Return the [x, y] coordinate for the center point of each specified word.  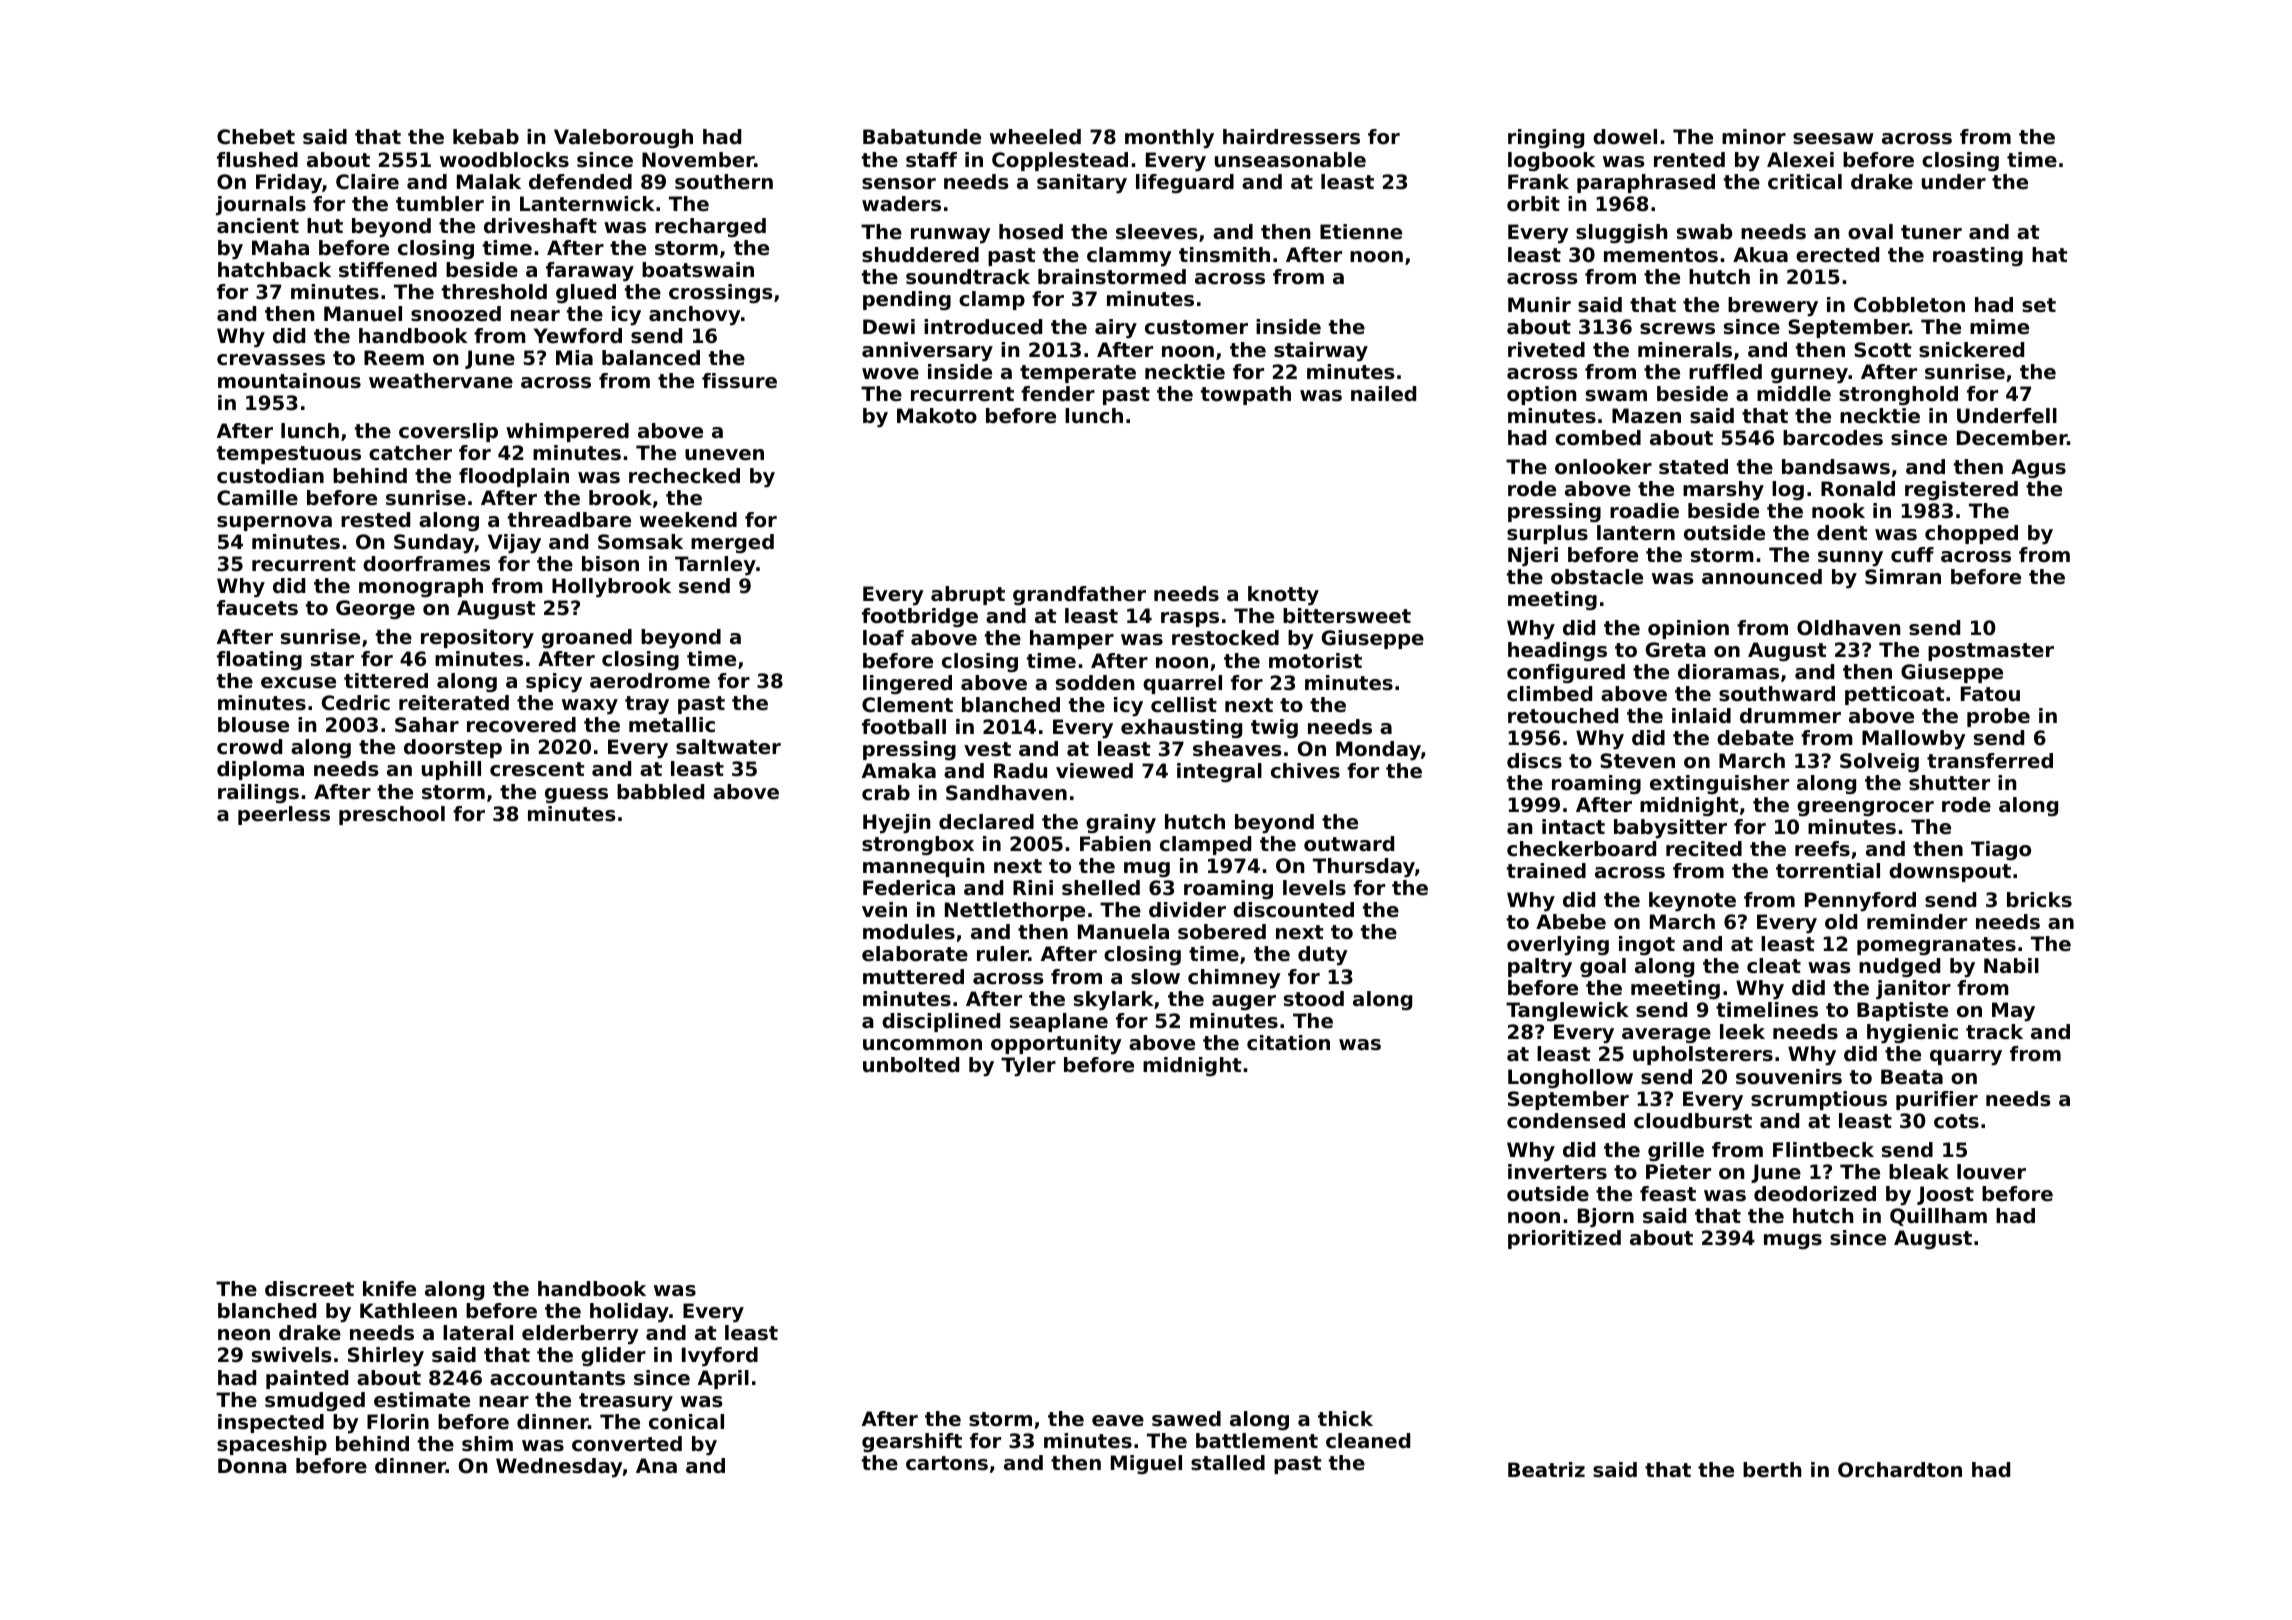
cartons [947, 1463]
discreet [309, 1289]
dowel [1625, 137]
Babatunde [922, 137]
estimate [422, 1400]
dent [1842, 533]
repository [477, 639]
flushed [257, 160]
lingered [907, 684]
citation [1288, 1043]
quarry [1966, 1058]
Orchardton [1900, 1470]
